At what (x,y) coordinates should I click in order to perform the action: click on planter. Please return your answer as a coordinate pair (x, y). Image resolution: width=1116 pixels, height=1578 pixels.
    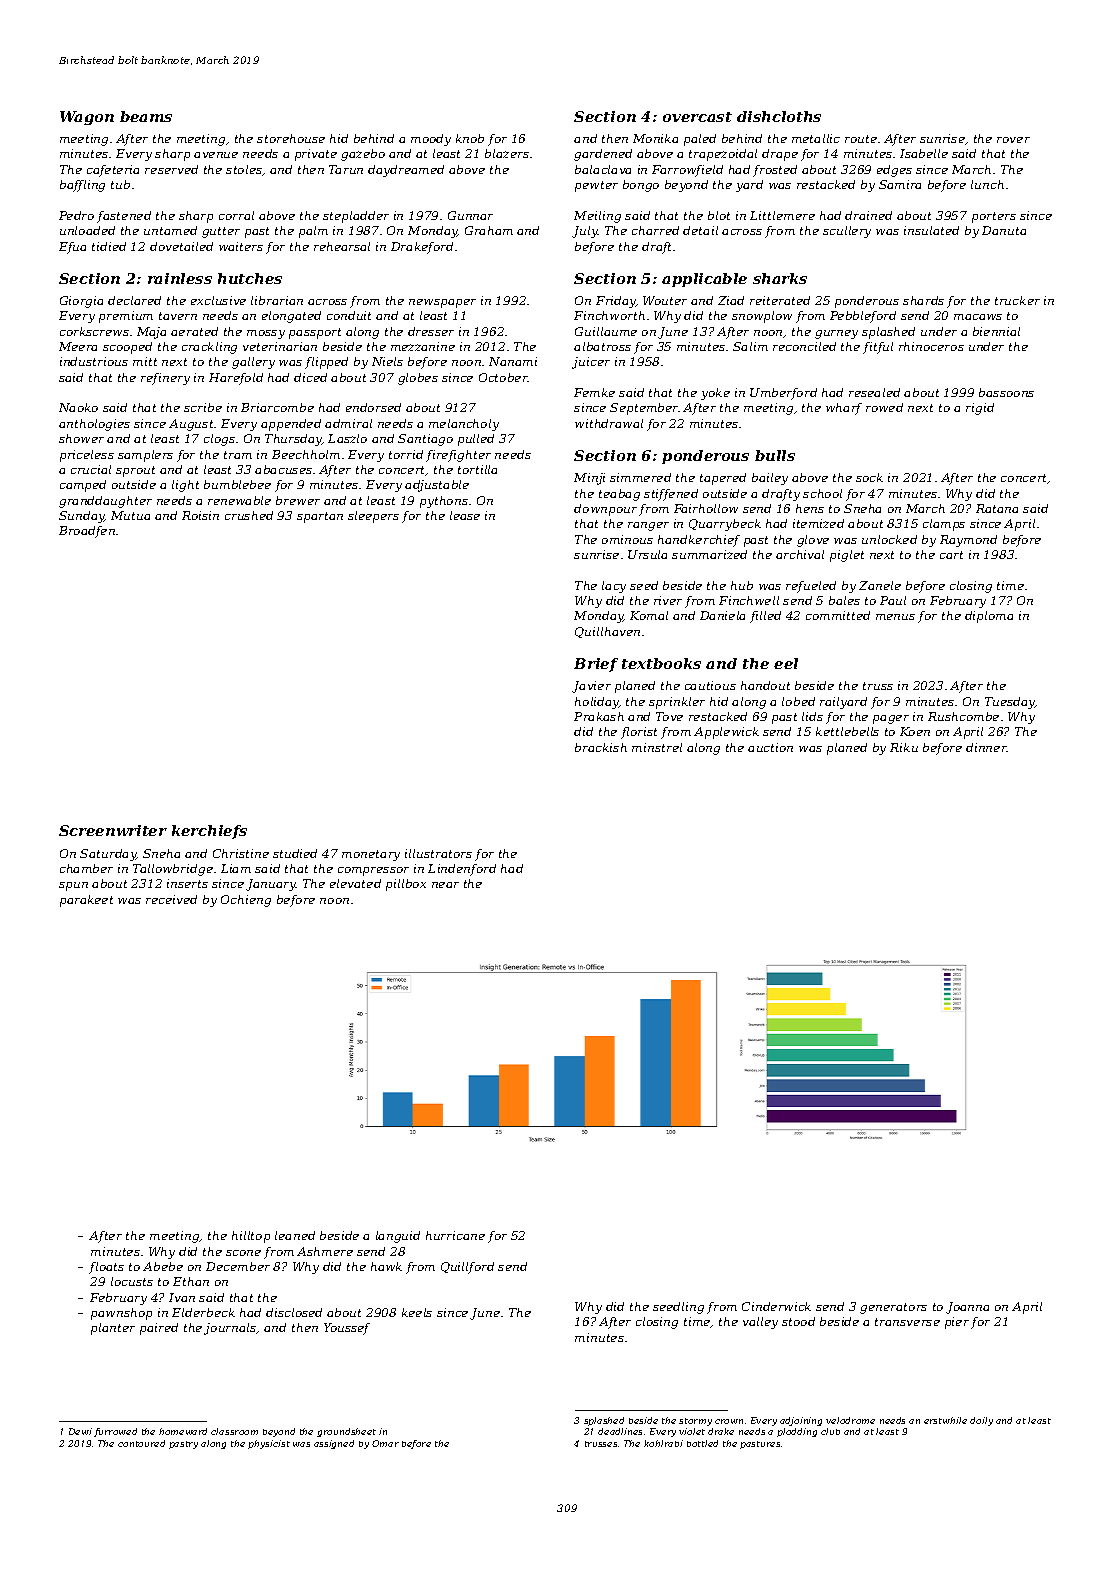
    Looking at the image, I should click on (113, 1329).
